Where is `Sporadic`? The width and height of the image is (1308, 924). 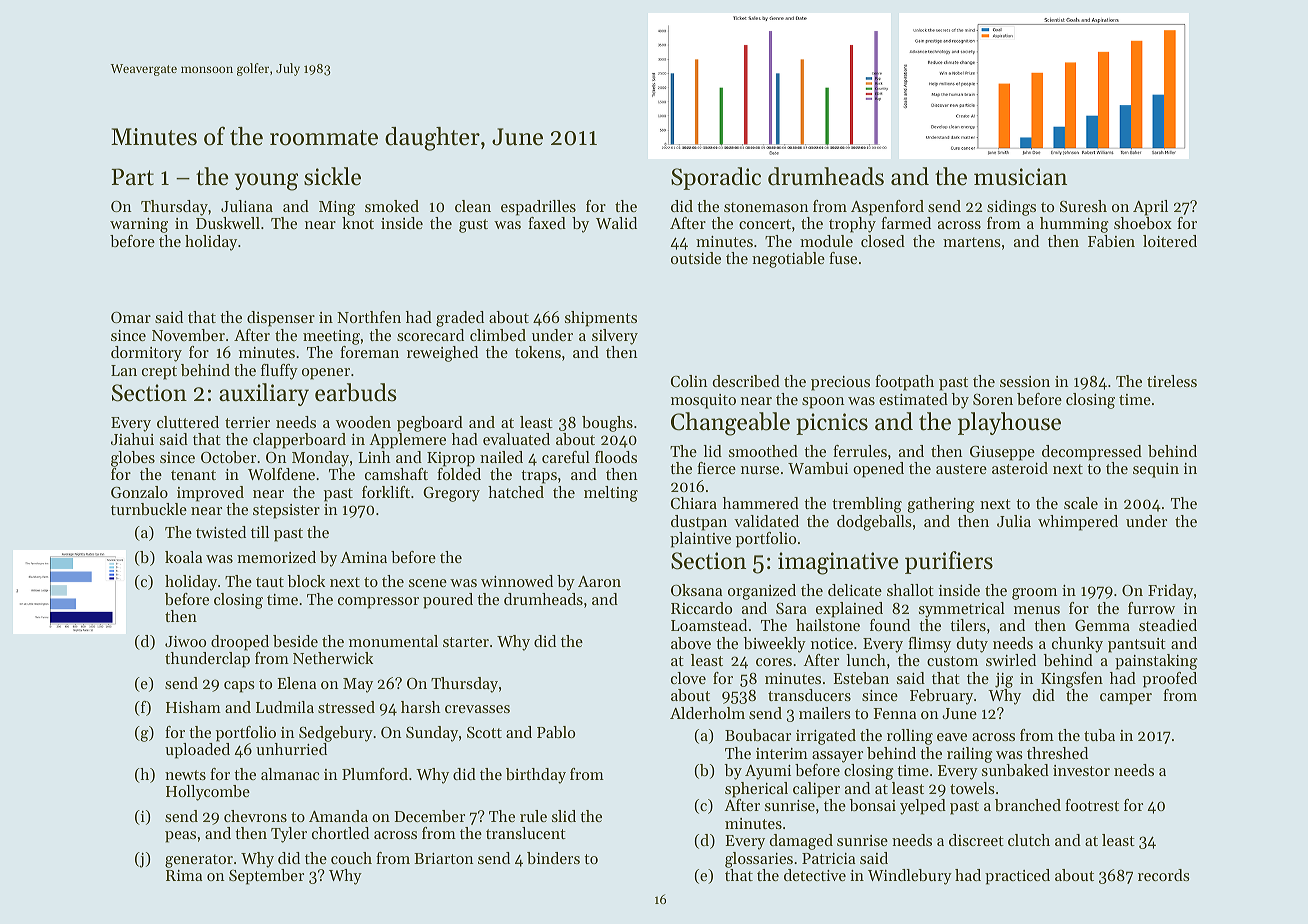
Sporadic is located at coordinates (716, 178).
